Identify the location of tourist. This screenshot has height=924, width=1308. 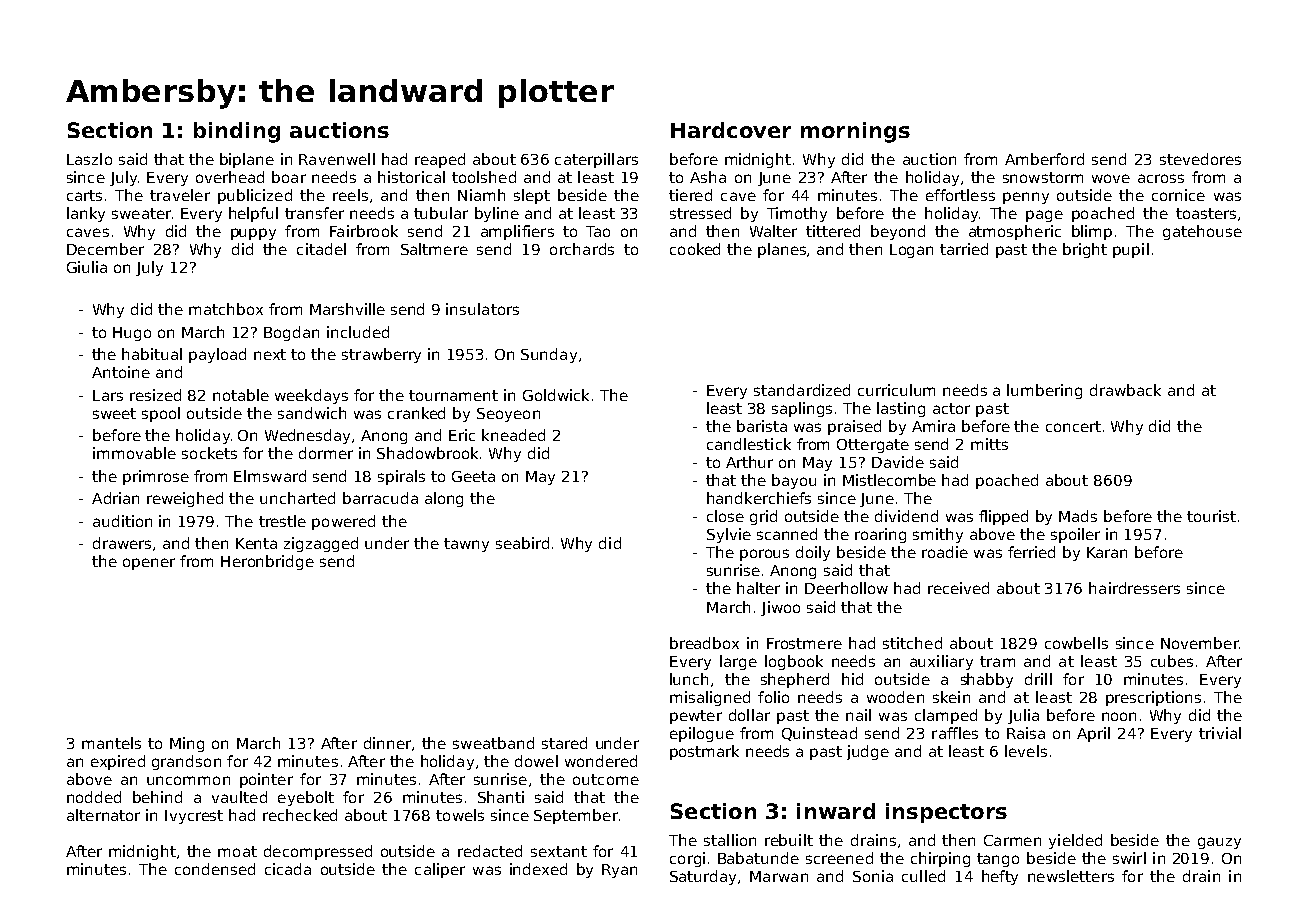
(1211, 516).
